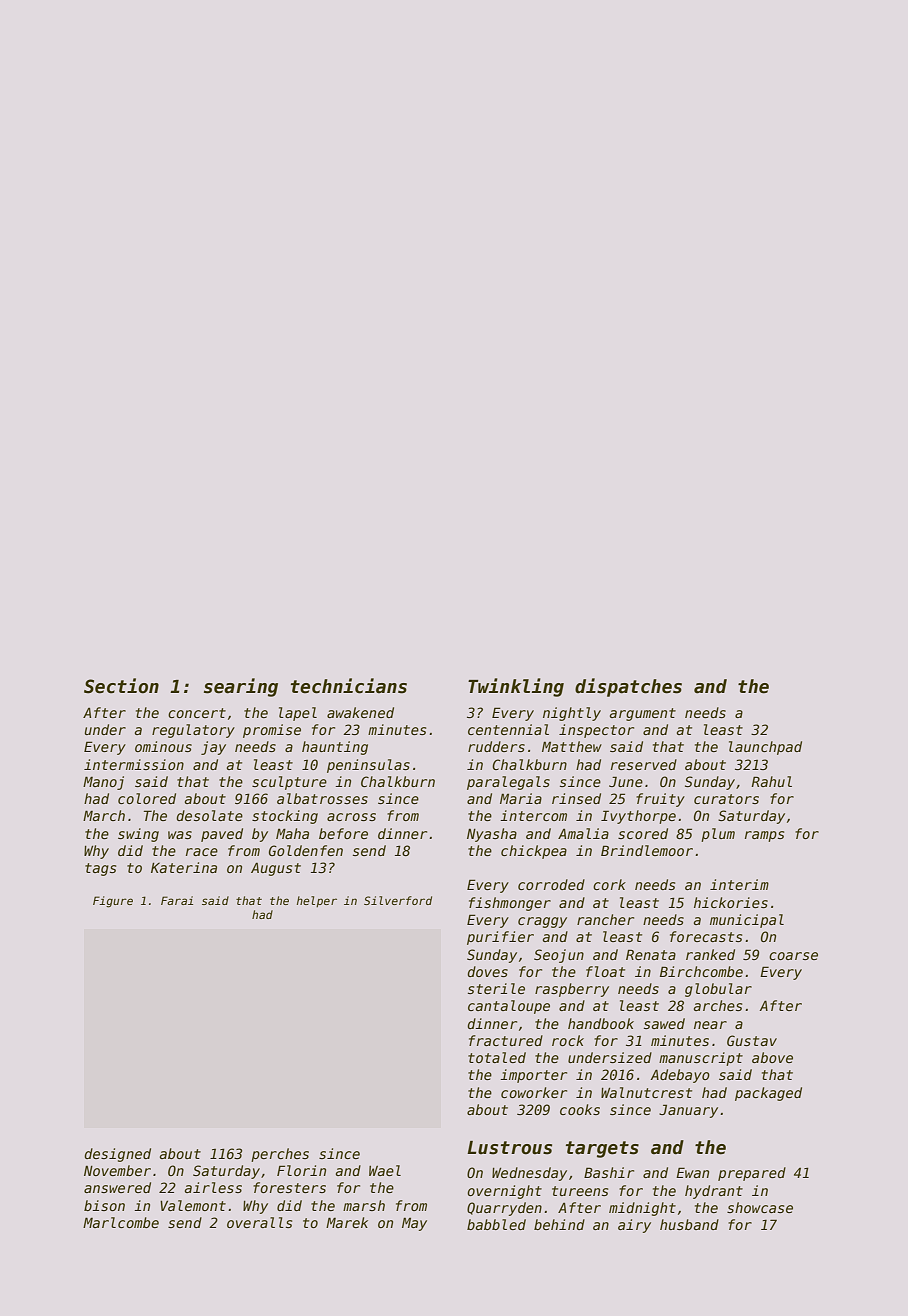  Describe the element at coordinates (628, 687) in the screenshot. I see `dispatches` at that location.
